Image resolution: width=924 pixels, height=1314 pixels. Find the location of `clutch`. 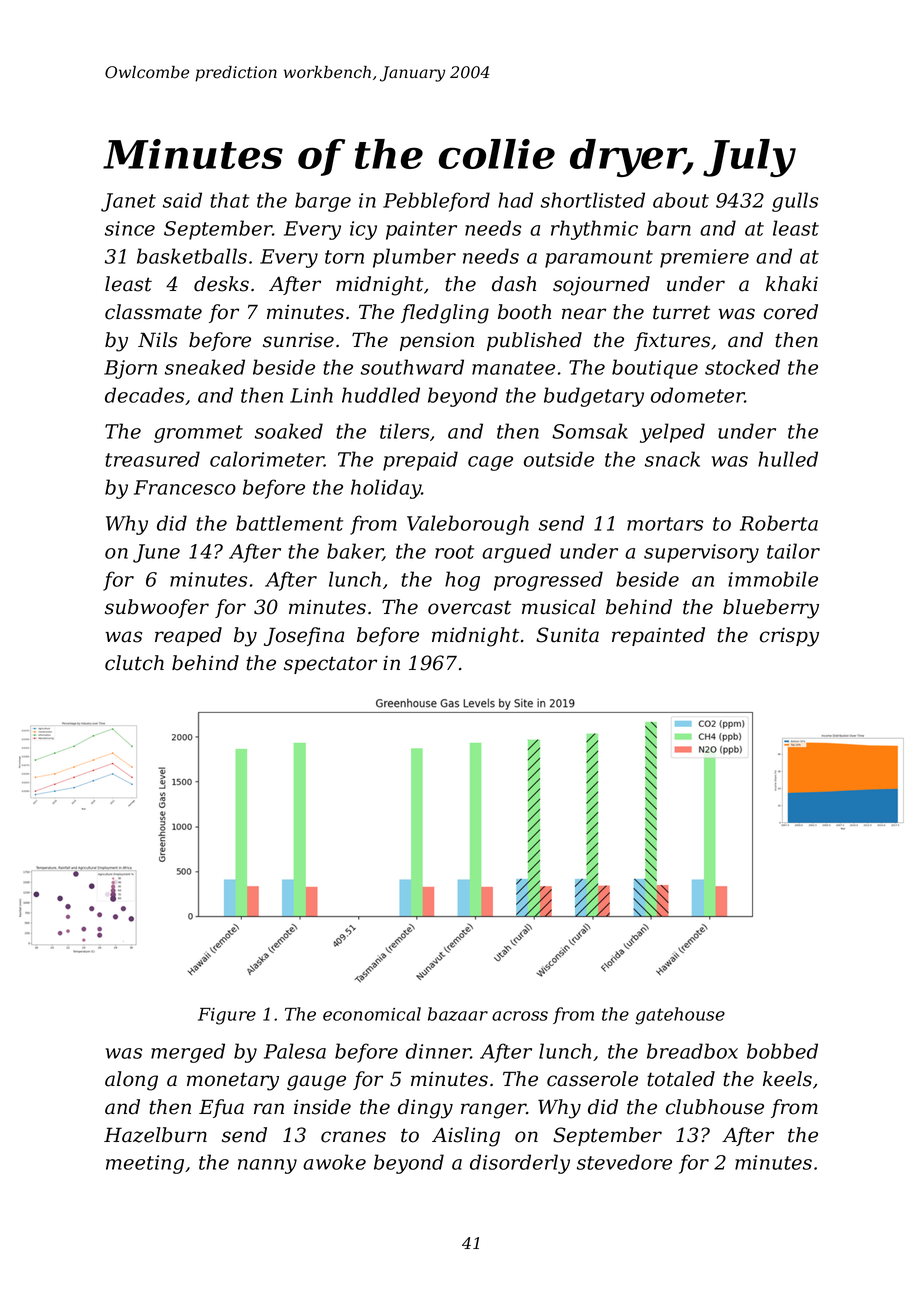

clutch is located at coordinates (134, 663).
